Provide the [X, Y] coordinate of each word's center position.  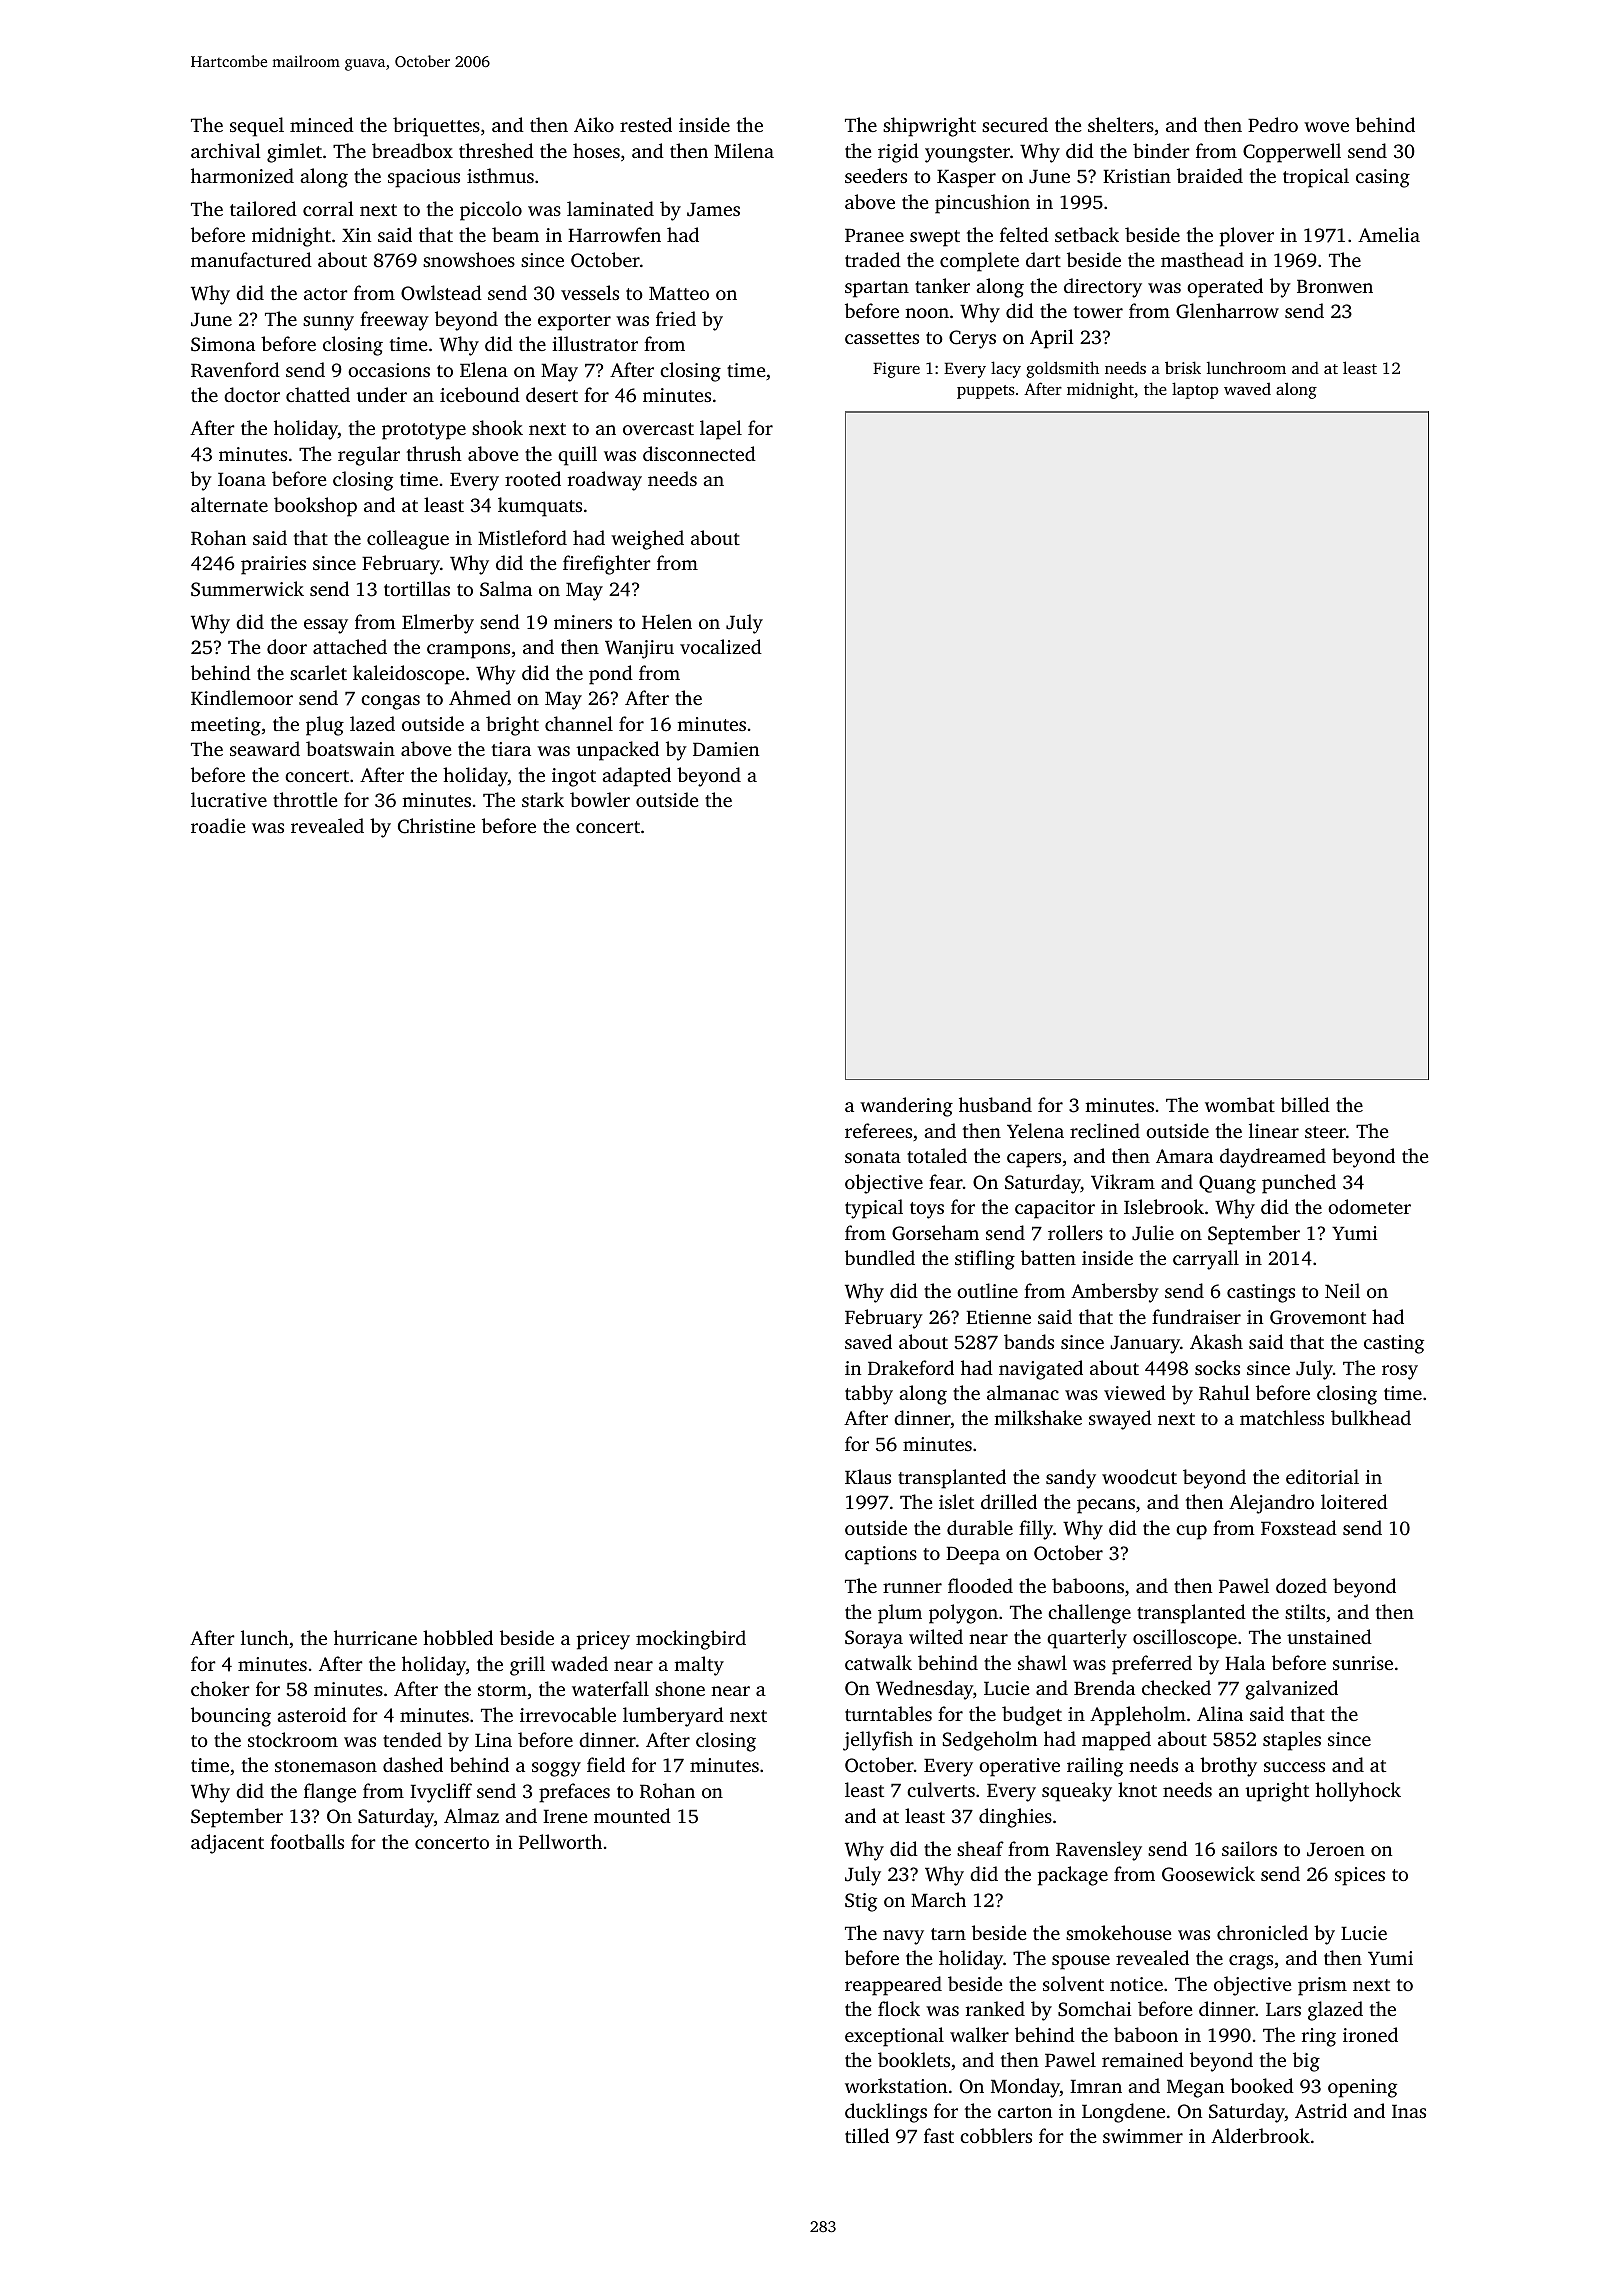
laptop [1195, 390]
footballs [307, 1841]
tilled [867, 2135]
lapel [721, 430]
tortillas [417, 588]
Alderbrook [1260, 2135]
